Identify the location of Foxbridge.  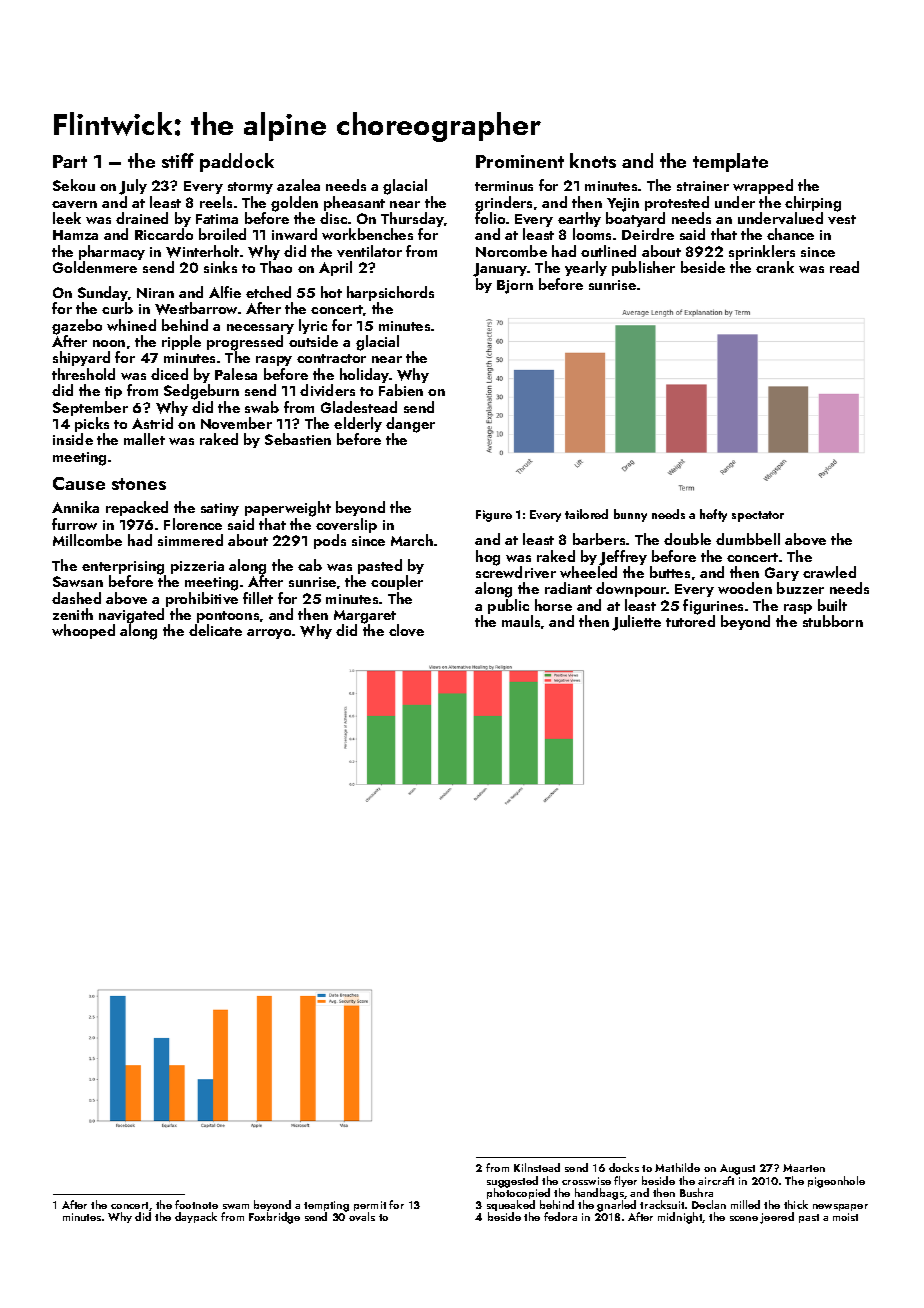
(274, 1218).
